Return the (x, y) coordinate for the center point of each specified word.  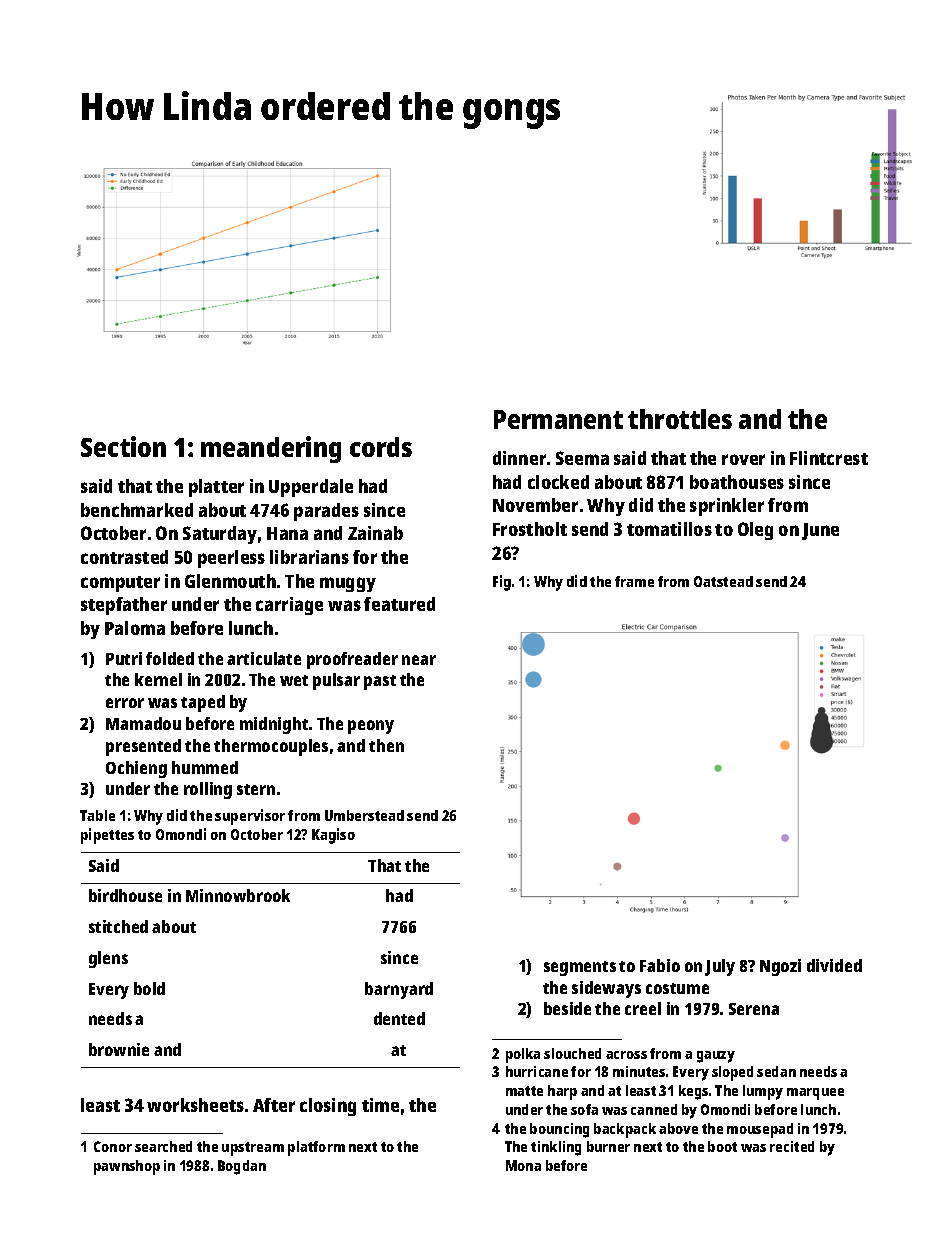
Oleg (755, 531)
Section (123, 446)
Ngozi (780, 967)
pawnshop (127, 1167)
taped (203, 703)
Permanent (558, 419)
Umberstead (364, 815)
